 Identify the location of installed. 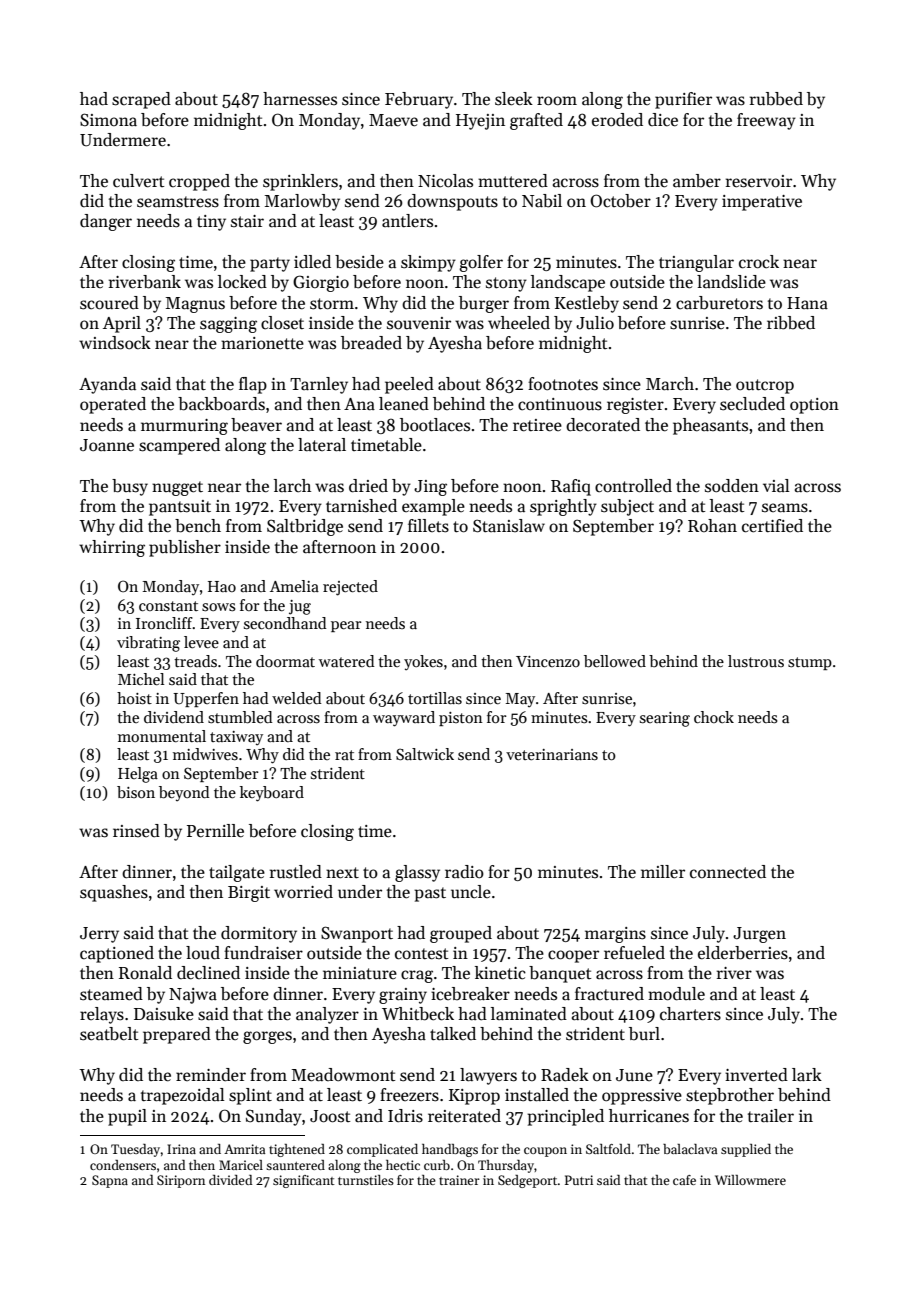
(537, 1095).
